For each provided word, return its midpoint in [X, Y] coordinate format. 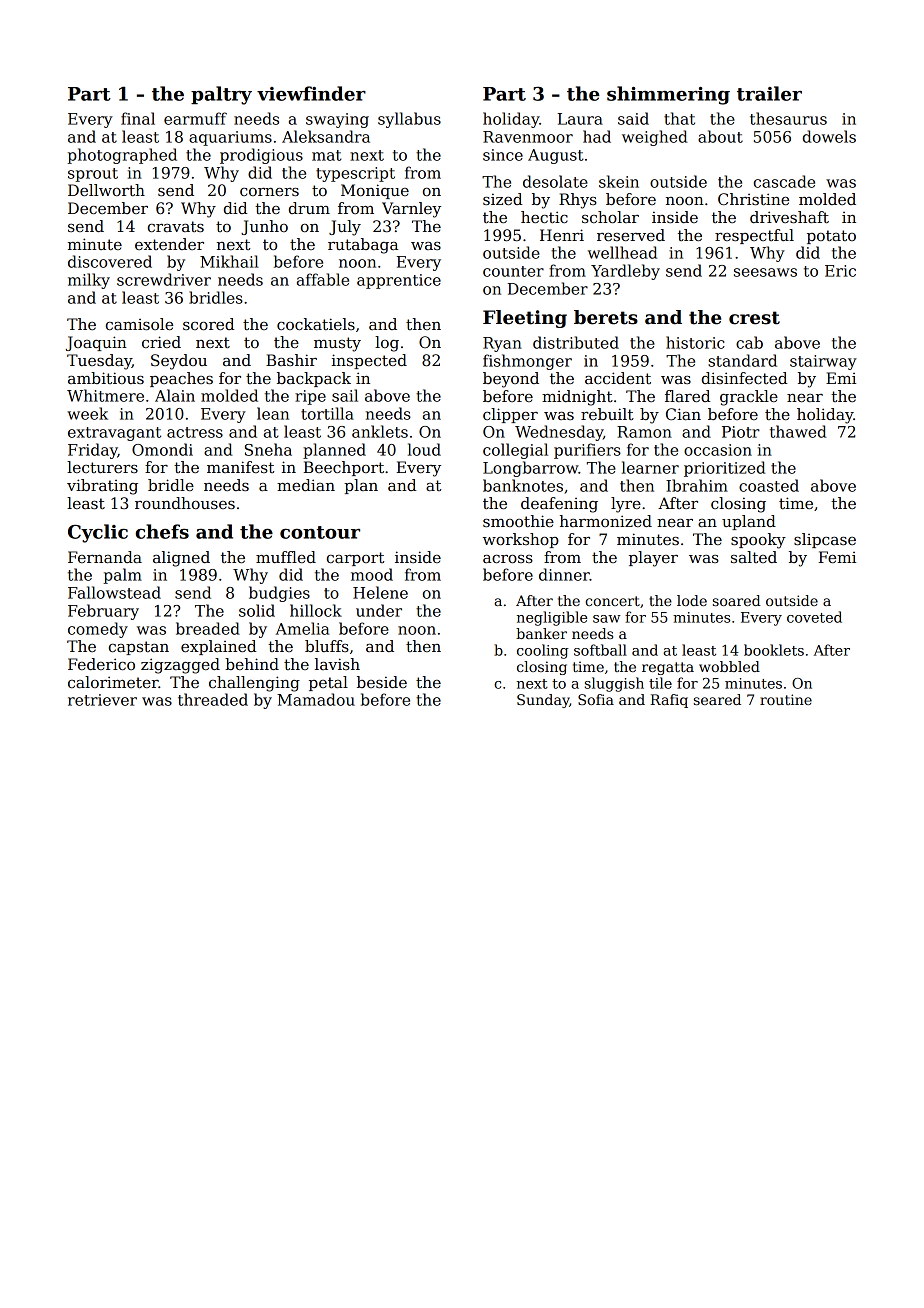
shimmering [668, 95]
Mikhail [229, 261]
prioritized [724, 469]
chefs [162, 531]
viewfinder [311, 93]
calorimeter [113, 682]
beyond [511, 380]
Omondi [162, 449]
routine [786, 699]
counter [513, 271]
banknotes [523, 485]
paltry [221, 95]
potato [831, 237]
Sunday [543, 701]
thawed [798, 431]
